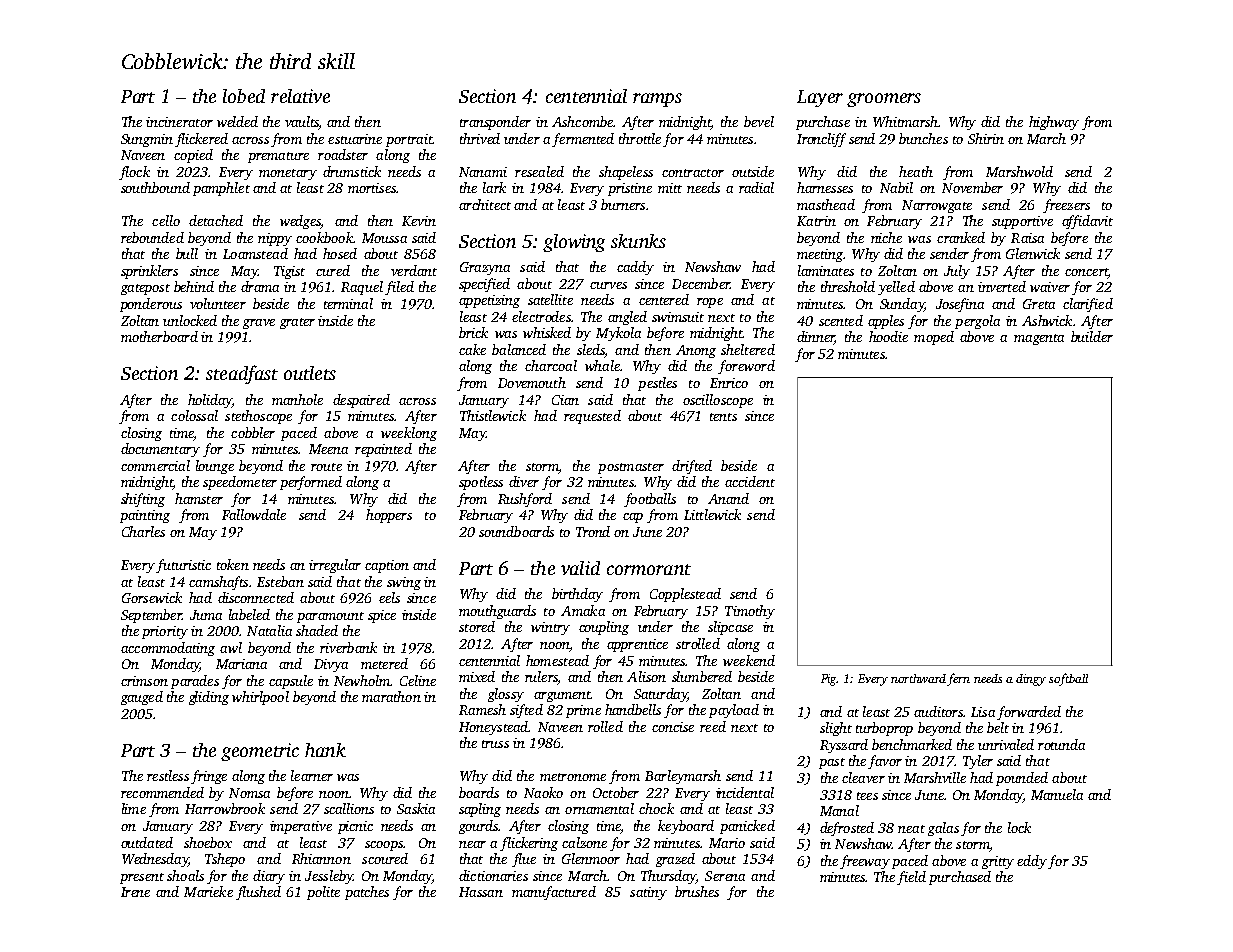  What do you see at coordinates (592, 417) in the document?
I see `requested` at bounding box center [592, 417].
